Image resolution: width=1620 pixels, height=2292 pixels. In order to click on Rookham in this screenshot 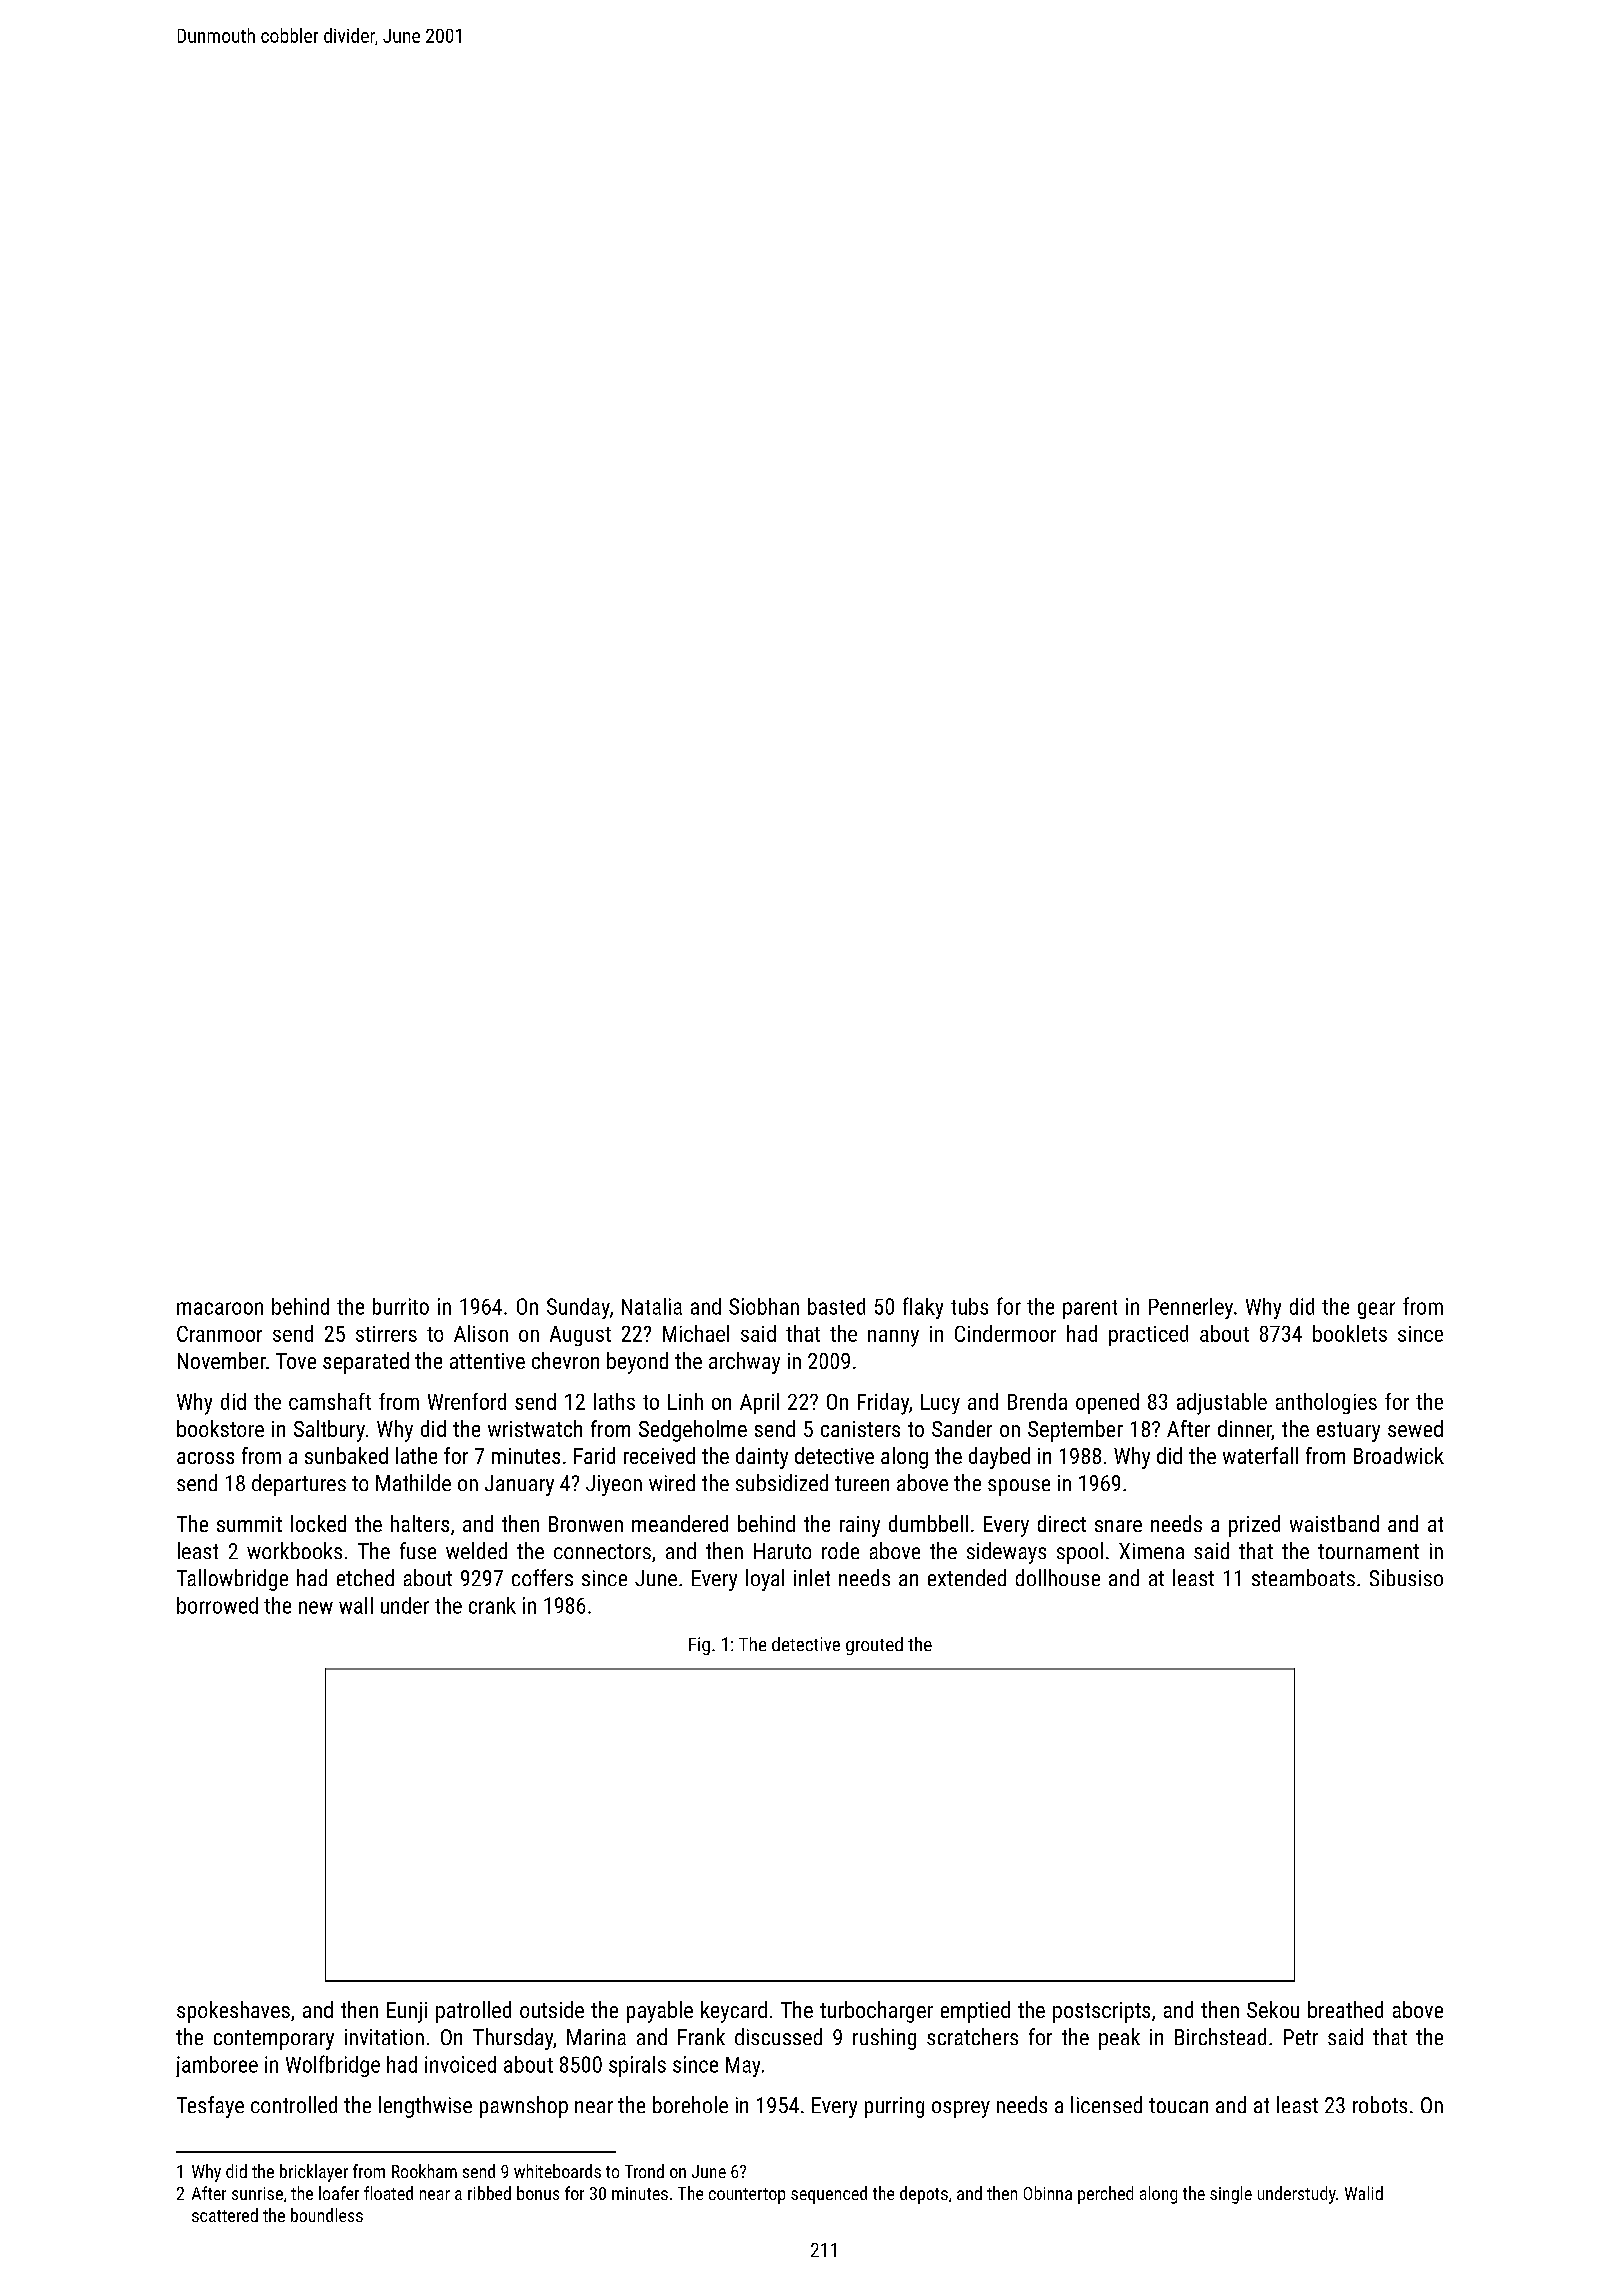, I will do `click(424, 2171)`.
